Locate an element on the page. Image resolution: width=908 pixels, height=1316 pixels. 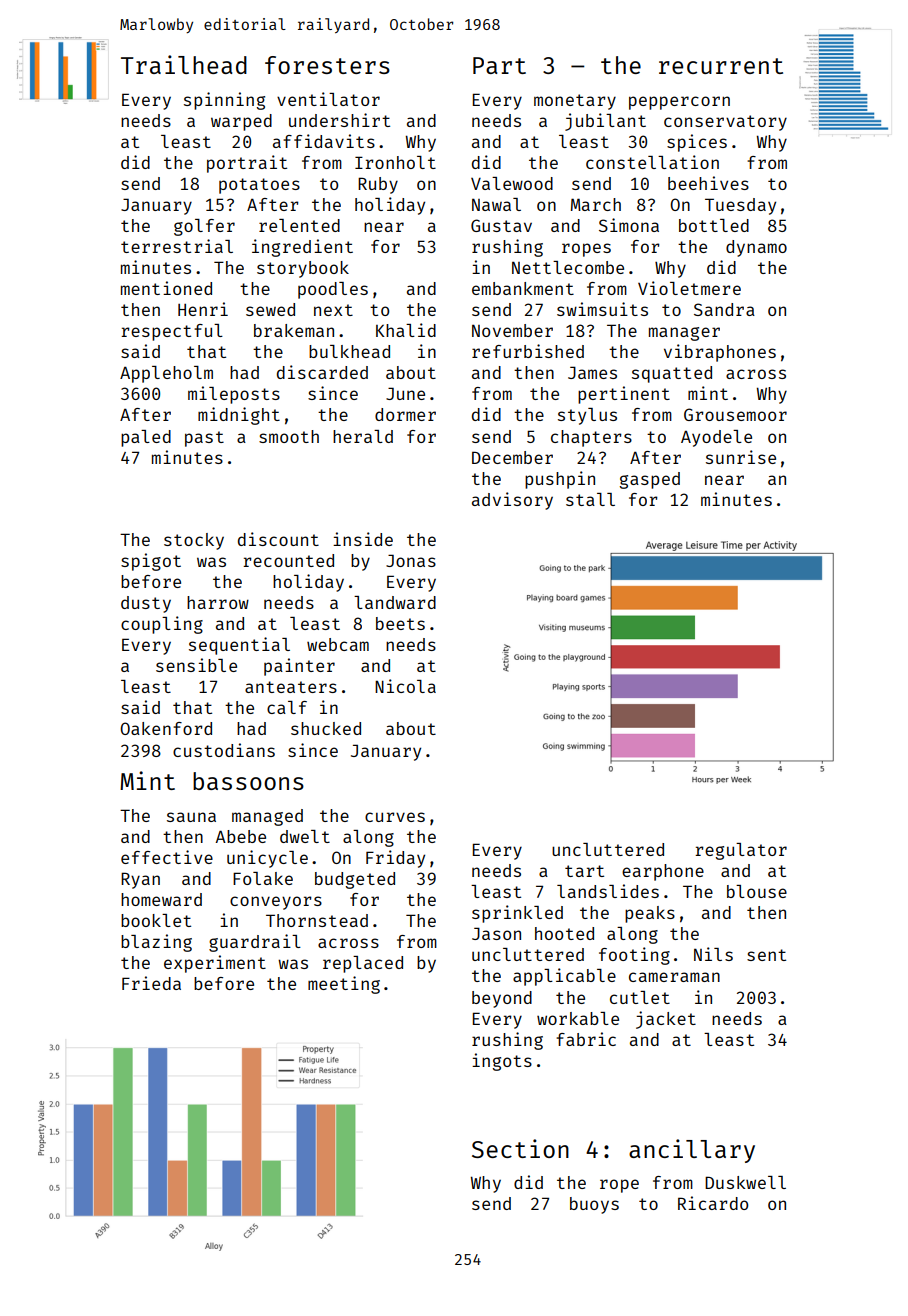
harrow is located at coordinates (218, 602).
